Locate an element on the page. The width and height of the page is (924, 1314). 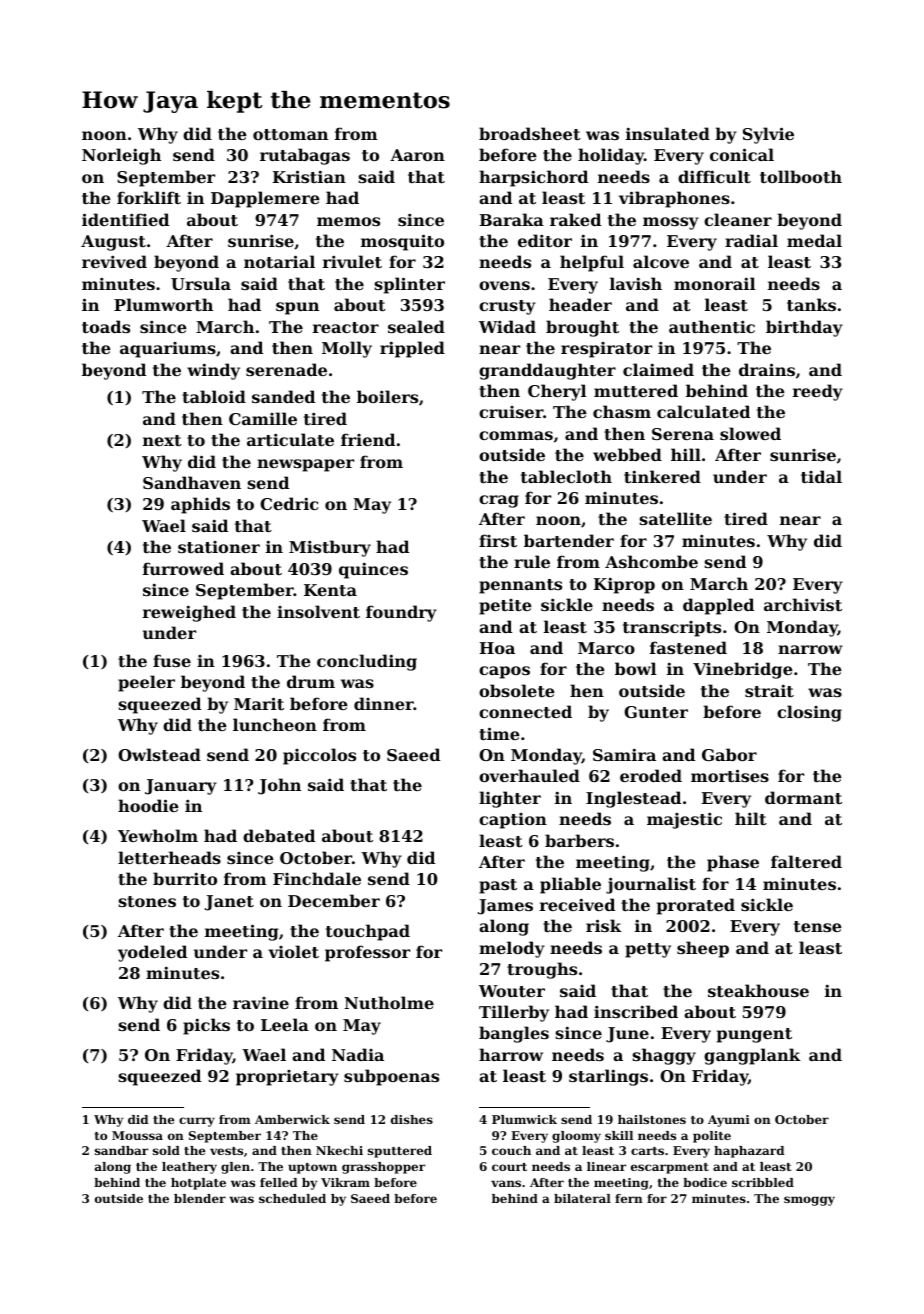
Owlstead is located at coordinates (159, 754).
